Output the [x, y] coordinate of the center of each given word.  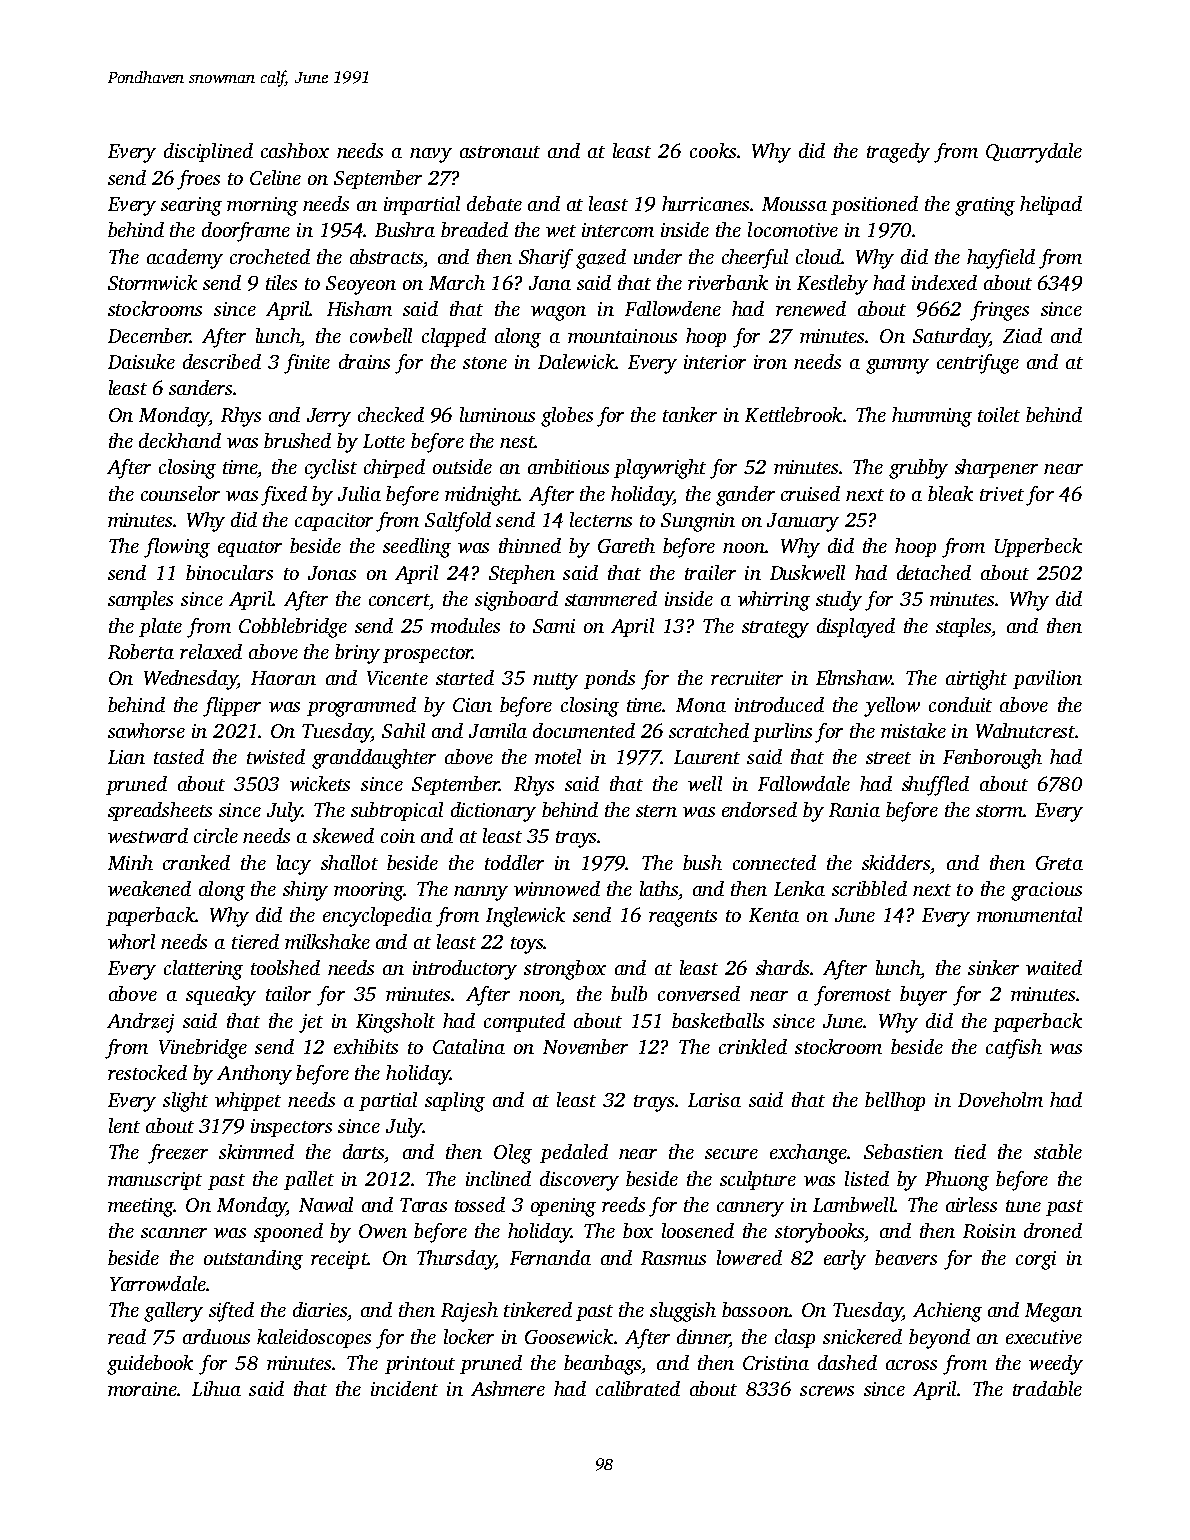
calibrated [638, 1388]
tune [1023, 1206]
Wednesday [190, 680]
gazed [601, 259]
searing [191, 206]
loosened [698, 1230]
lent [124, 1125]
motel [558, 756]
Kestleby [832, 285]
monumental [1029, 914]
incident [404, 1388]
